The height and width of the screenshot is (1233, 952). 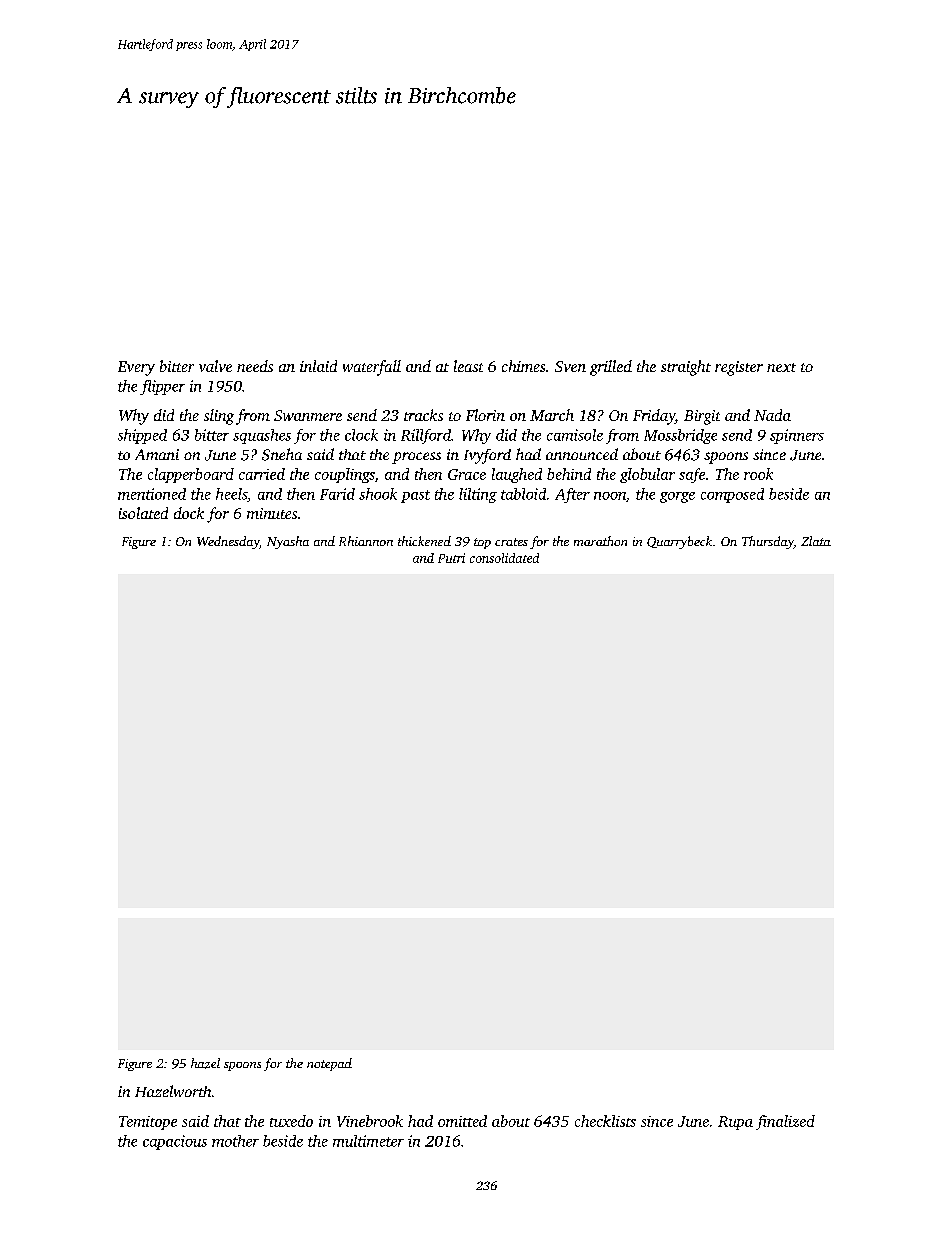 What do you see at coordinates (329, 1064) in the screenshot?
I see `notepad` at bounding box center [329, 1064].
